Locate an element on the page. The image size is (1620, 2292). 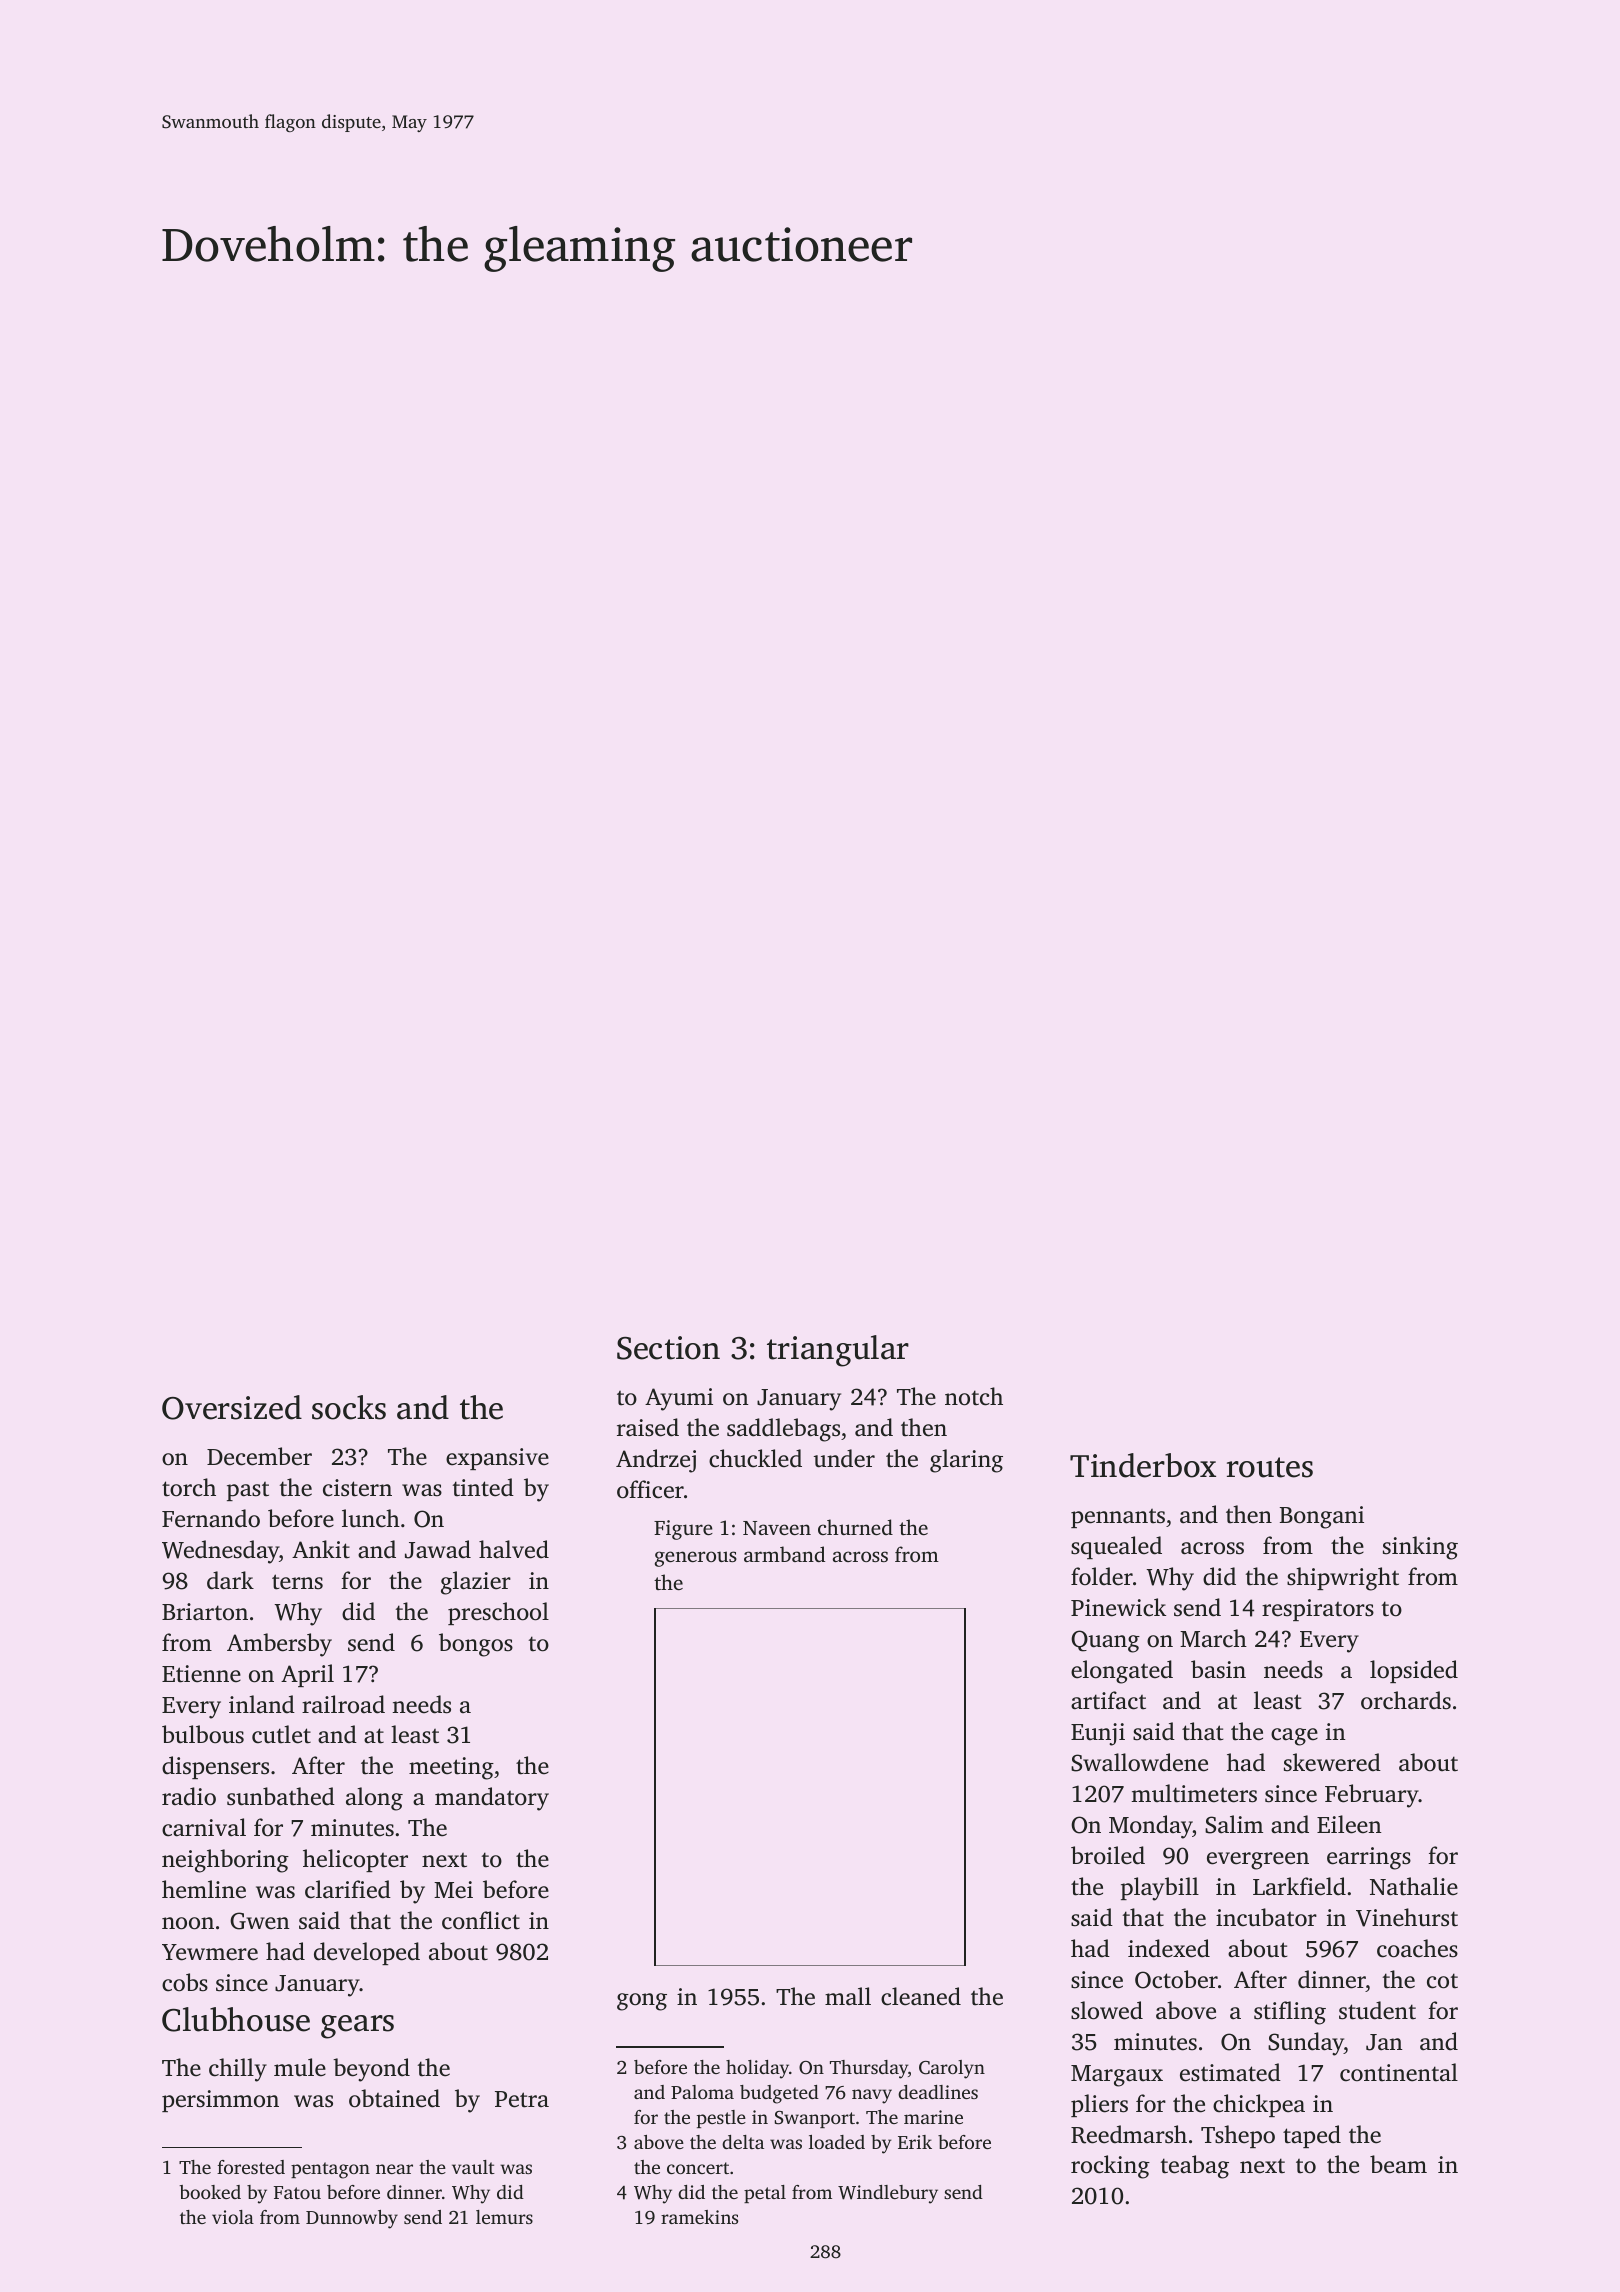
notch is located at coordinates (974, 1396).
